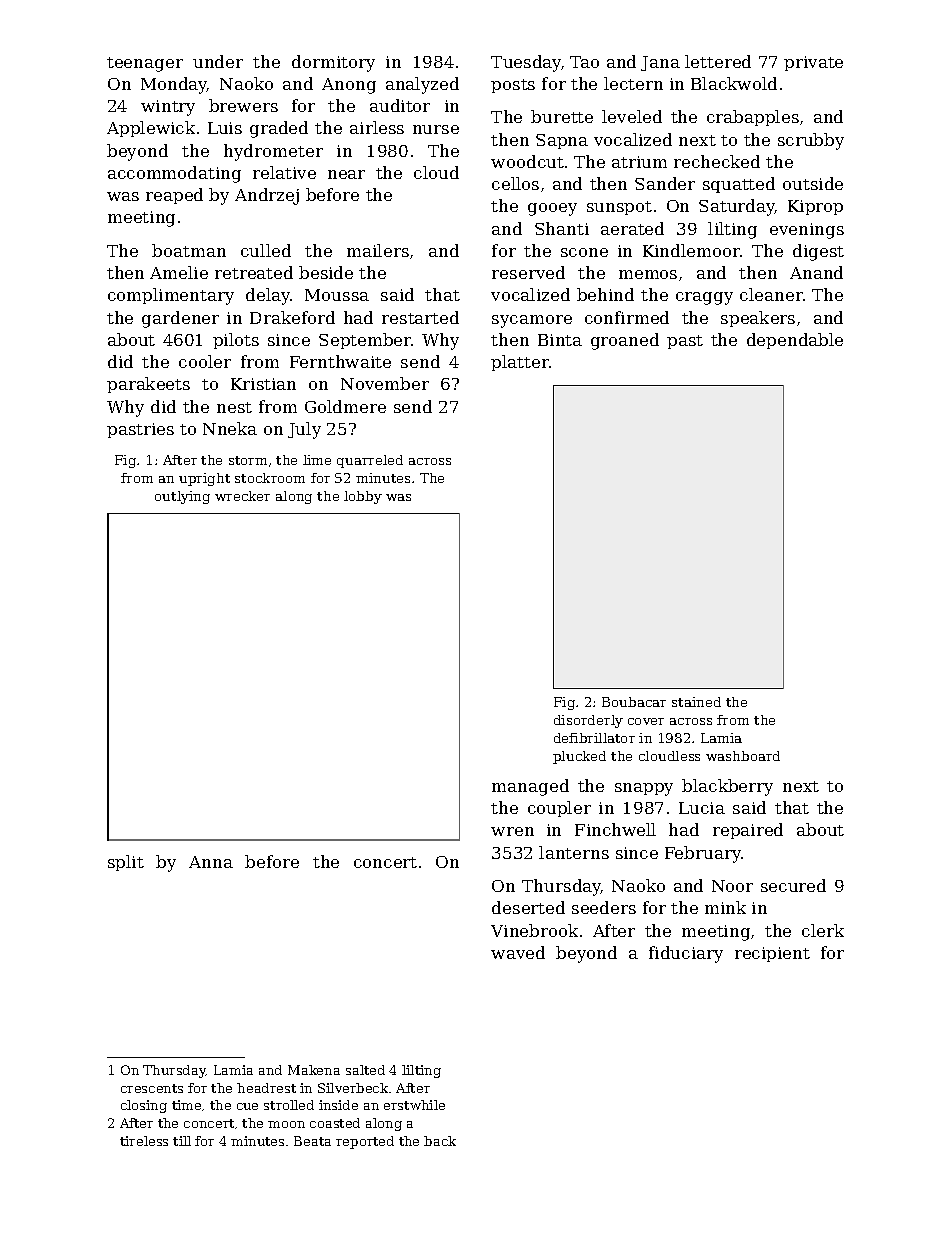  Describe the element at coordinates (174, 174) in the screenshot. I see `accommodating` at that location.
